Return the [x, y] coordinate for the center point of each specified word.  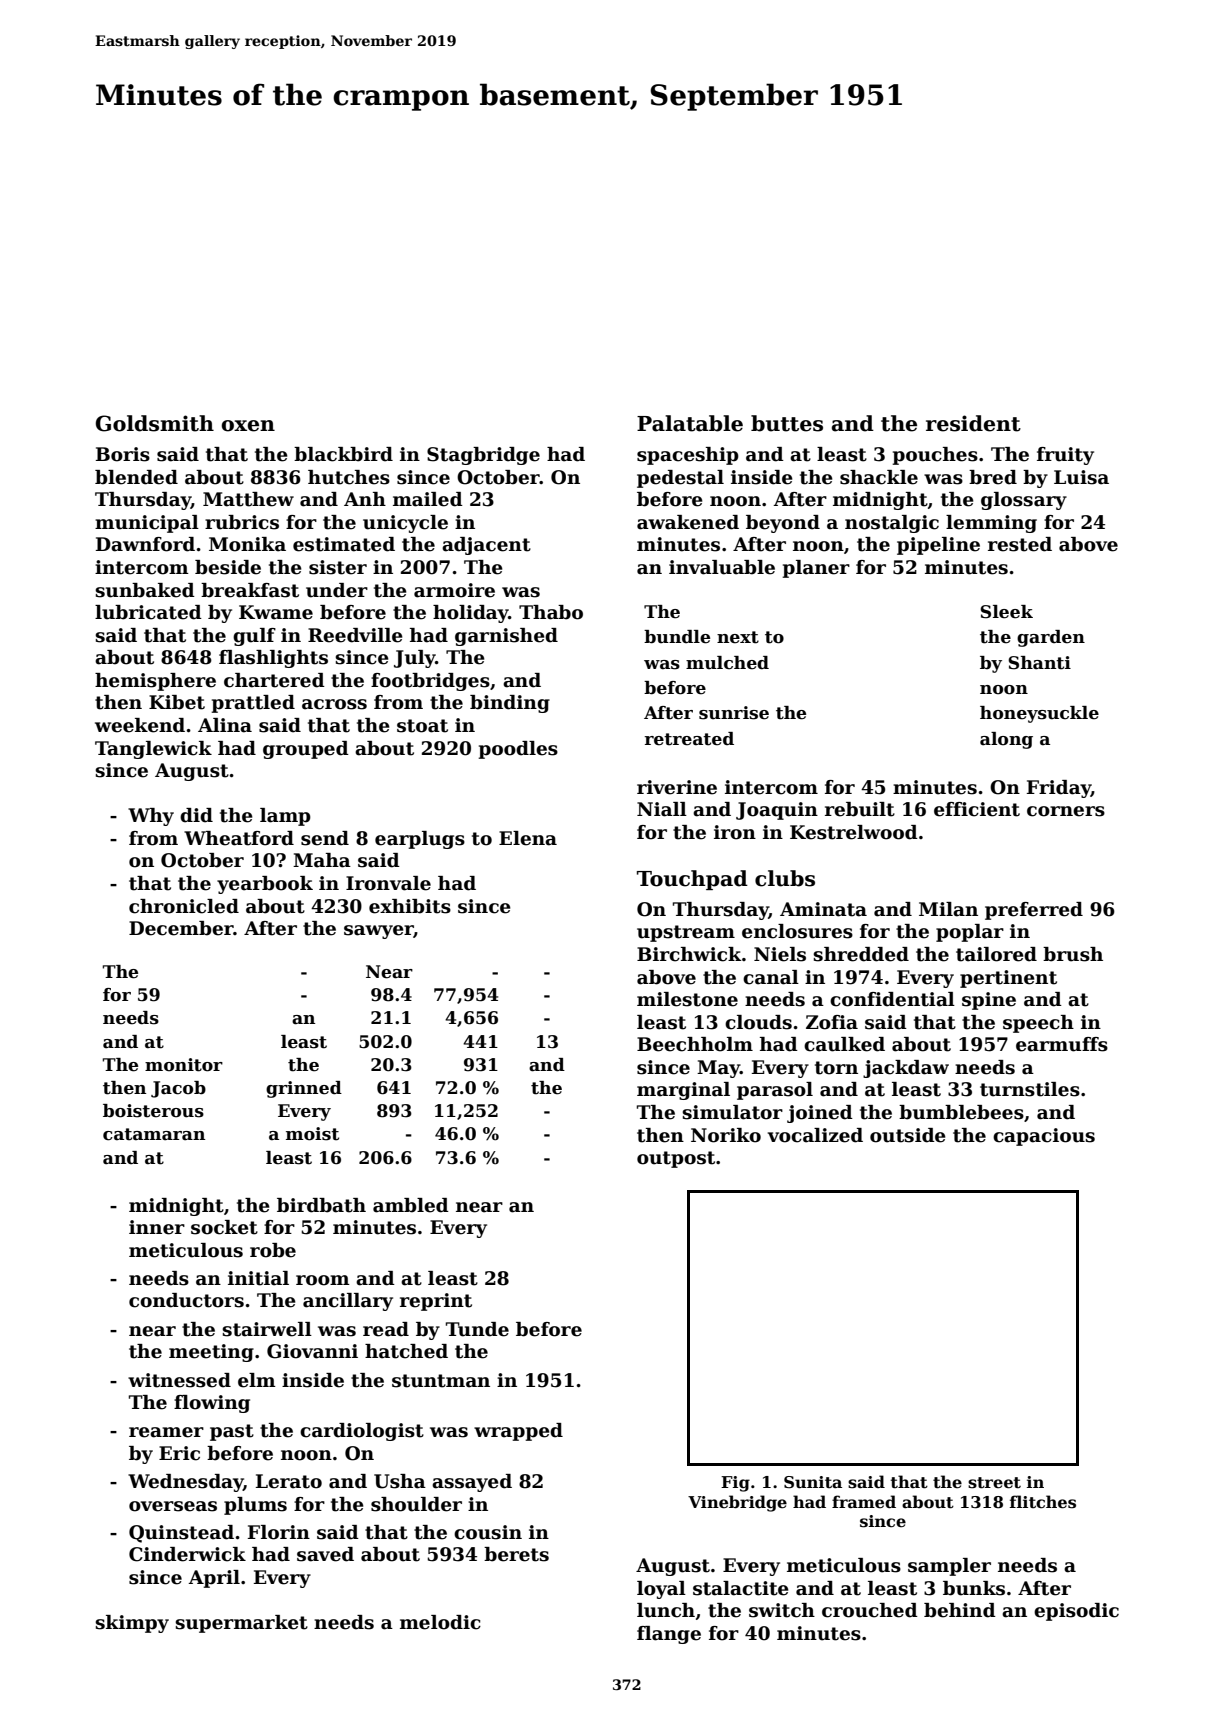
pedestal [680, 479]
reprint [436, 1302]
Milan [948, 909]
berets [516, 1554]
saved [325, 1554]
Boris [123, 454]
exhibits [410, 906]
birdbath [321, 1205]
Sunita [813, 1482]
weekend [140, 725]
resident [973, 423]
